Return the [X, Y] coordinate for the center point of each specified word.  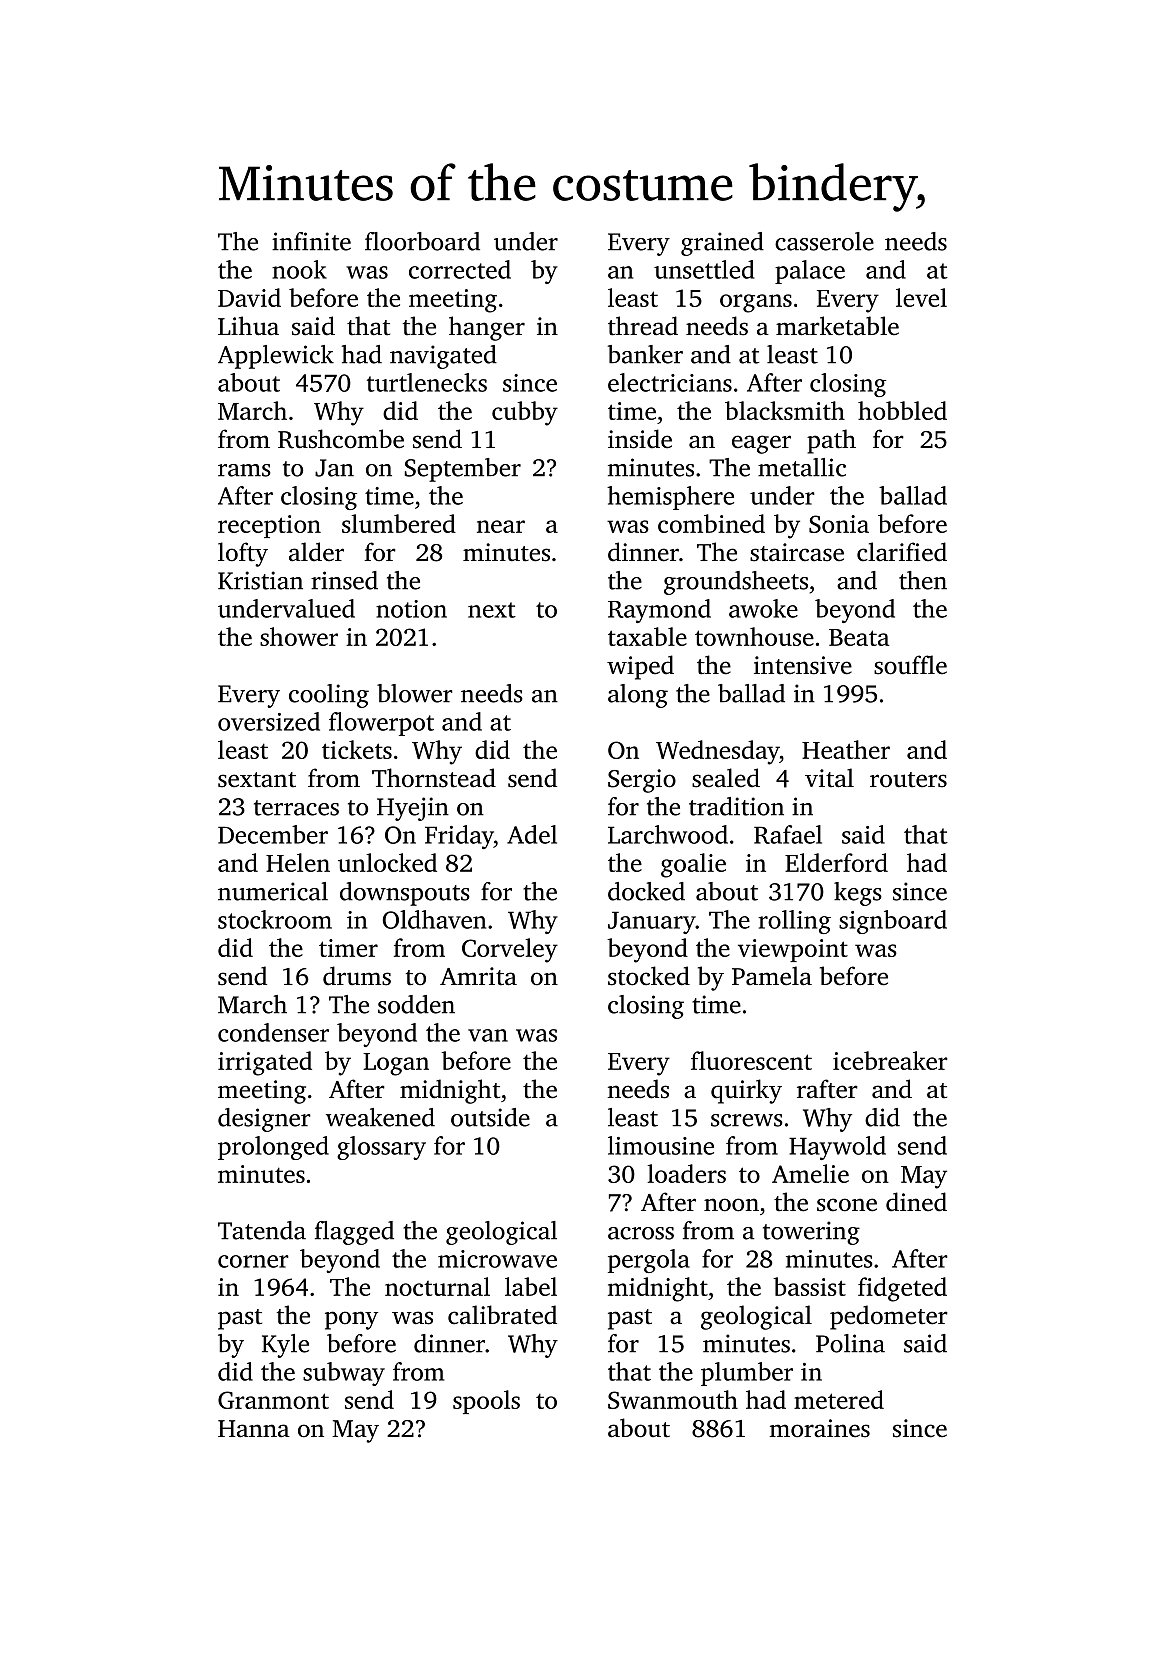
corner [253, 1261]
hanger [487, 328]
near [501, 526]
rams [244, 470]
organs [756, 303]
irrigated [265, 1063]
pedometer [889, 1317]
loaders [686, 1173]
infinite [311, 241]
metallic [802, 467]
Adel [532, 834]
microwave [497, 1259]
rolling [794, 922]
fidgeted [902, 1289]
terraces [296, 808]
